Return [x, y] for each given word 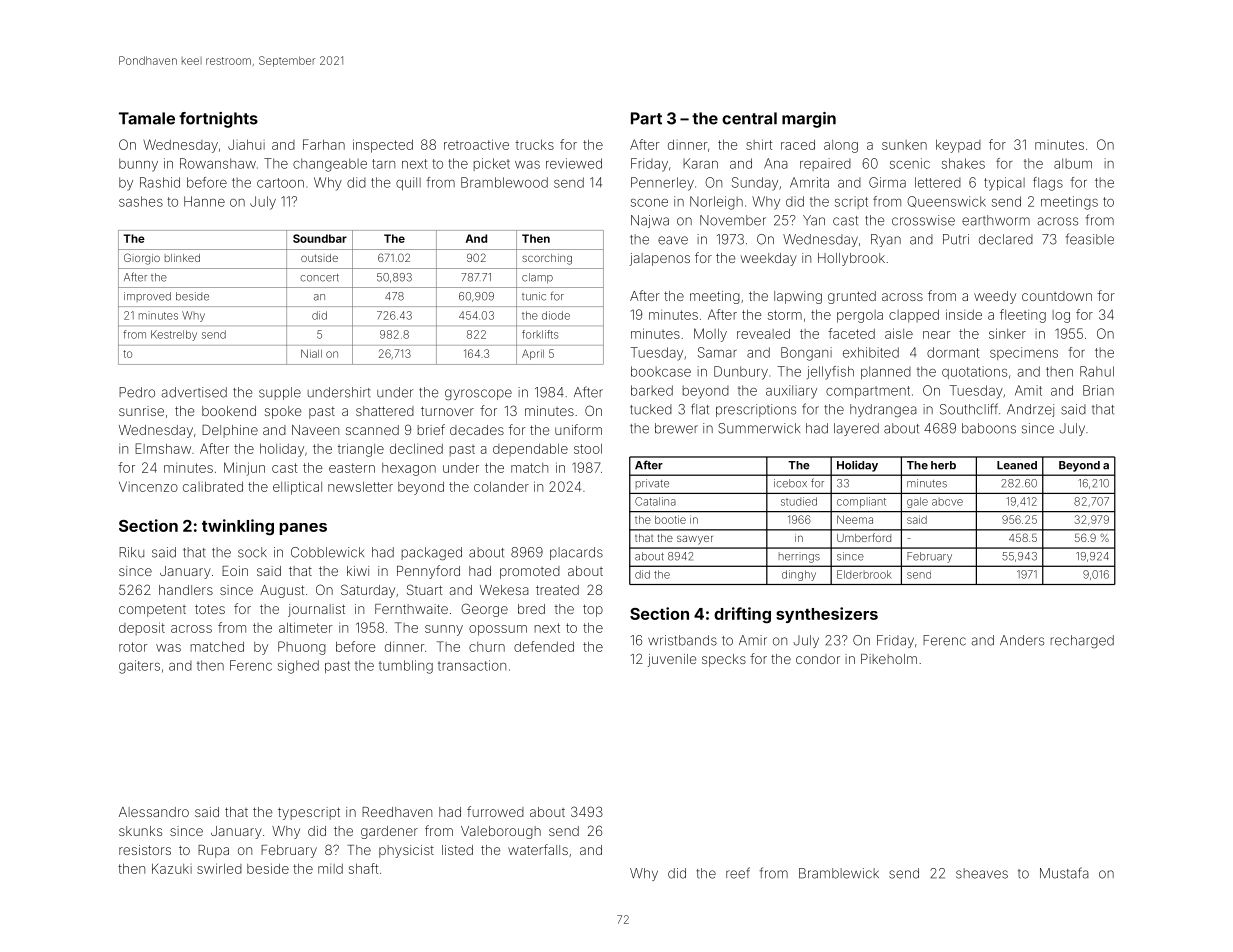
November [733, 220]
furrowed [495, 811]
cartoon [280, 183]
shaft [363, 868]
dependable [530, 449]
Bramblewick [839, 873]
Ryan [886, 240]
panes [303, 529]
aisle [899, 333]
